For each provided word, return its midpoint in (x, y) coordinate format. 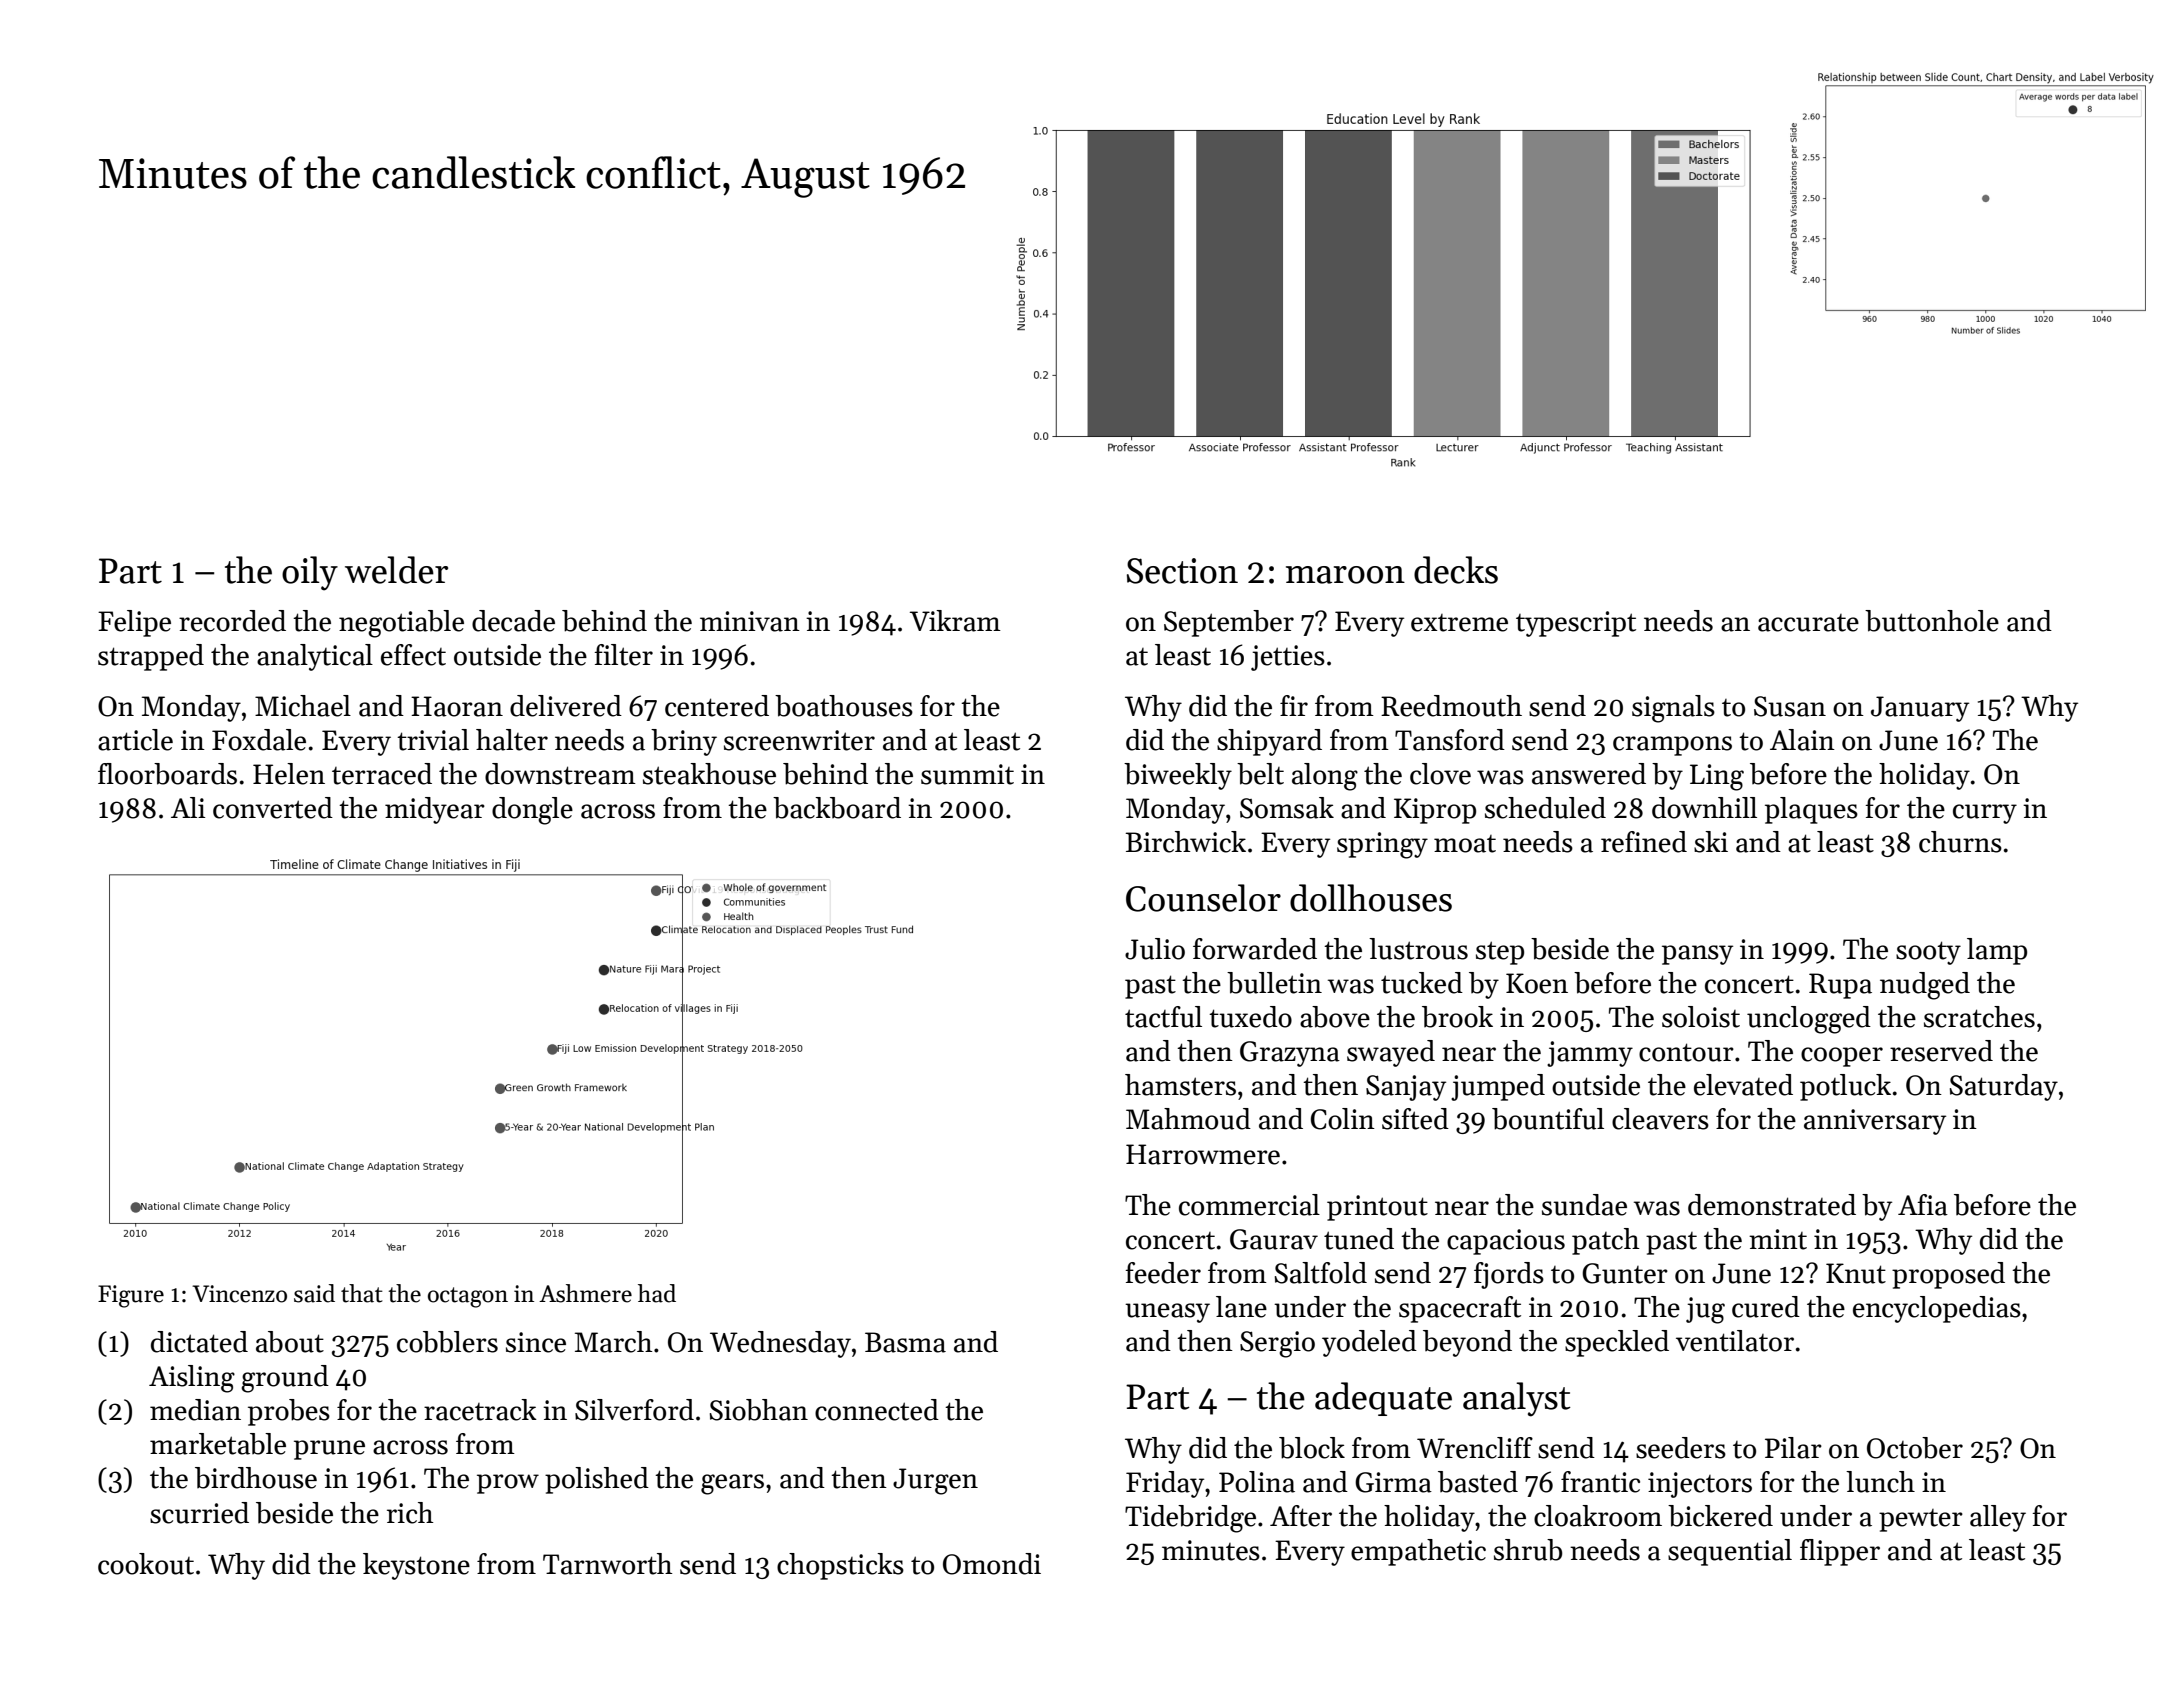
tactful (1163, 1017)
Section (1182, 571)
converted (273, 808)
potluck (1845, 1087)
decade (513, 621)
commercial (1249, 1205)
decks (1456, 570)
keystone (416, 1566)
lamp (1997, 951)
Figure (131, 1296)
